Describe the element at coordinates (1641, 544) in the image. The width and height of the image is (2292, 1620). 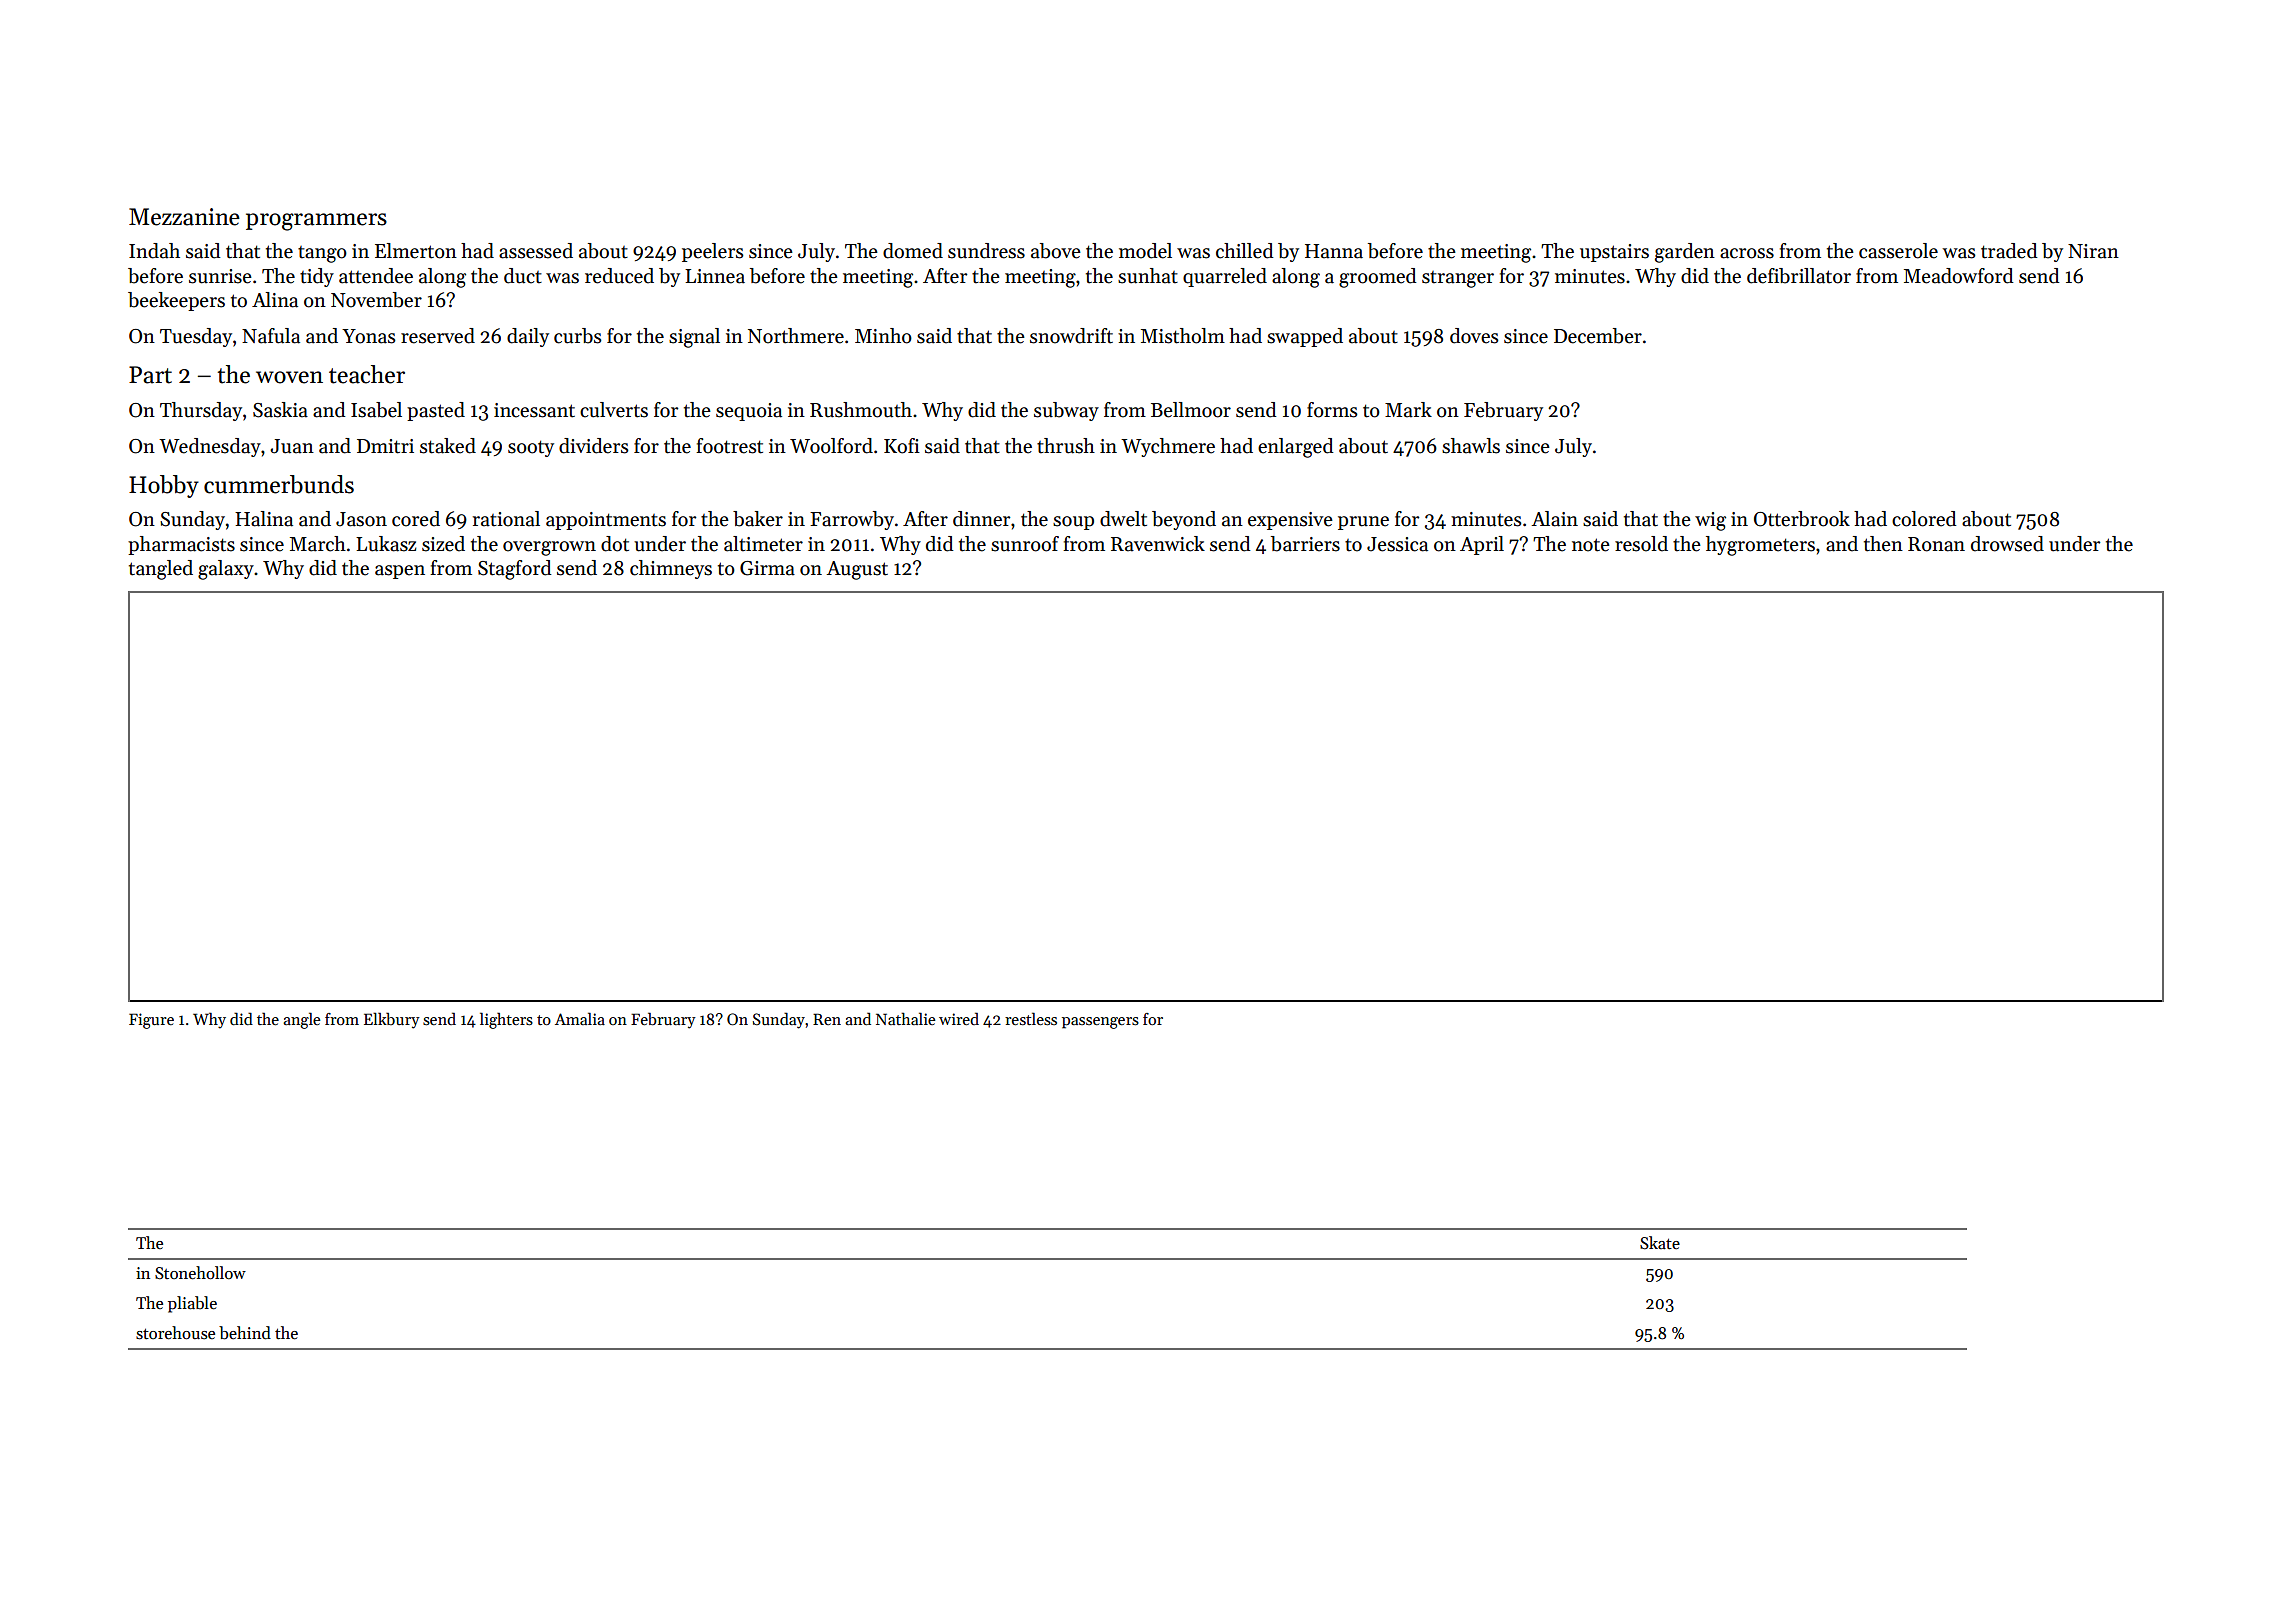
I see `resold` at that location.
